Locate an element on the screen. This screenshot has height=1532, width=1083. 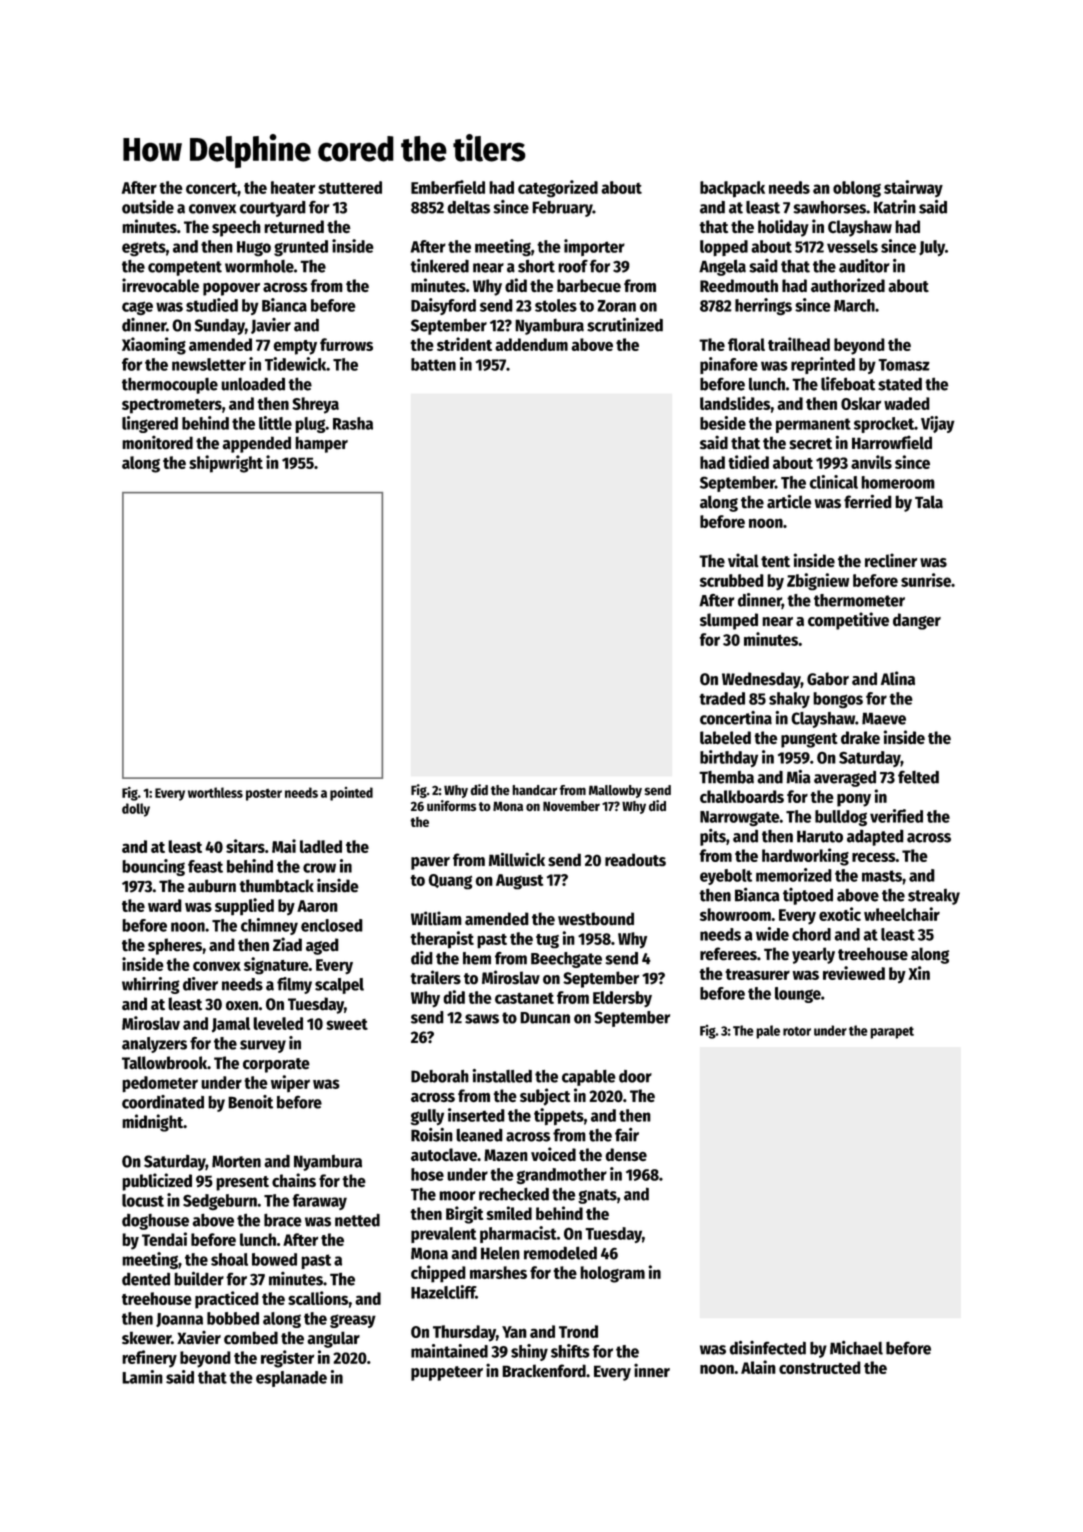
Brackenford is located at coordinates (544, 1371).
